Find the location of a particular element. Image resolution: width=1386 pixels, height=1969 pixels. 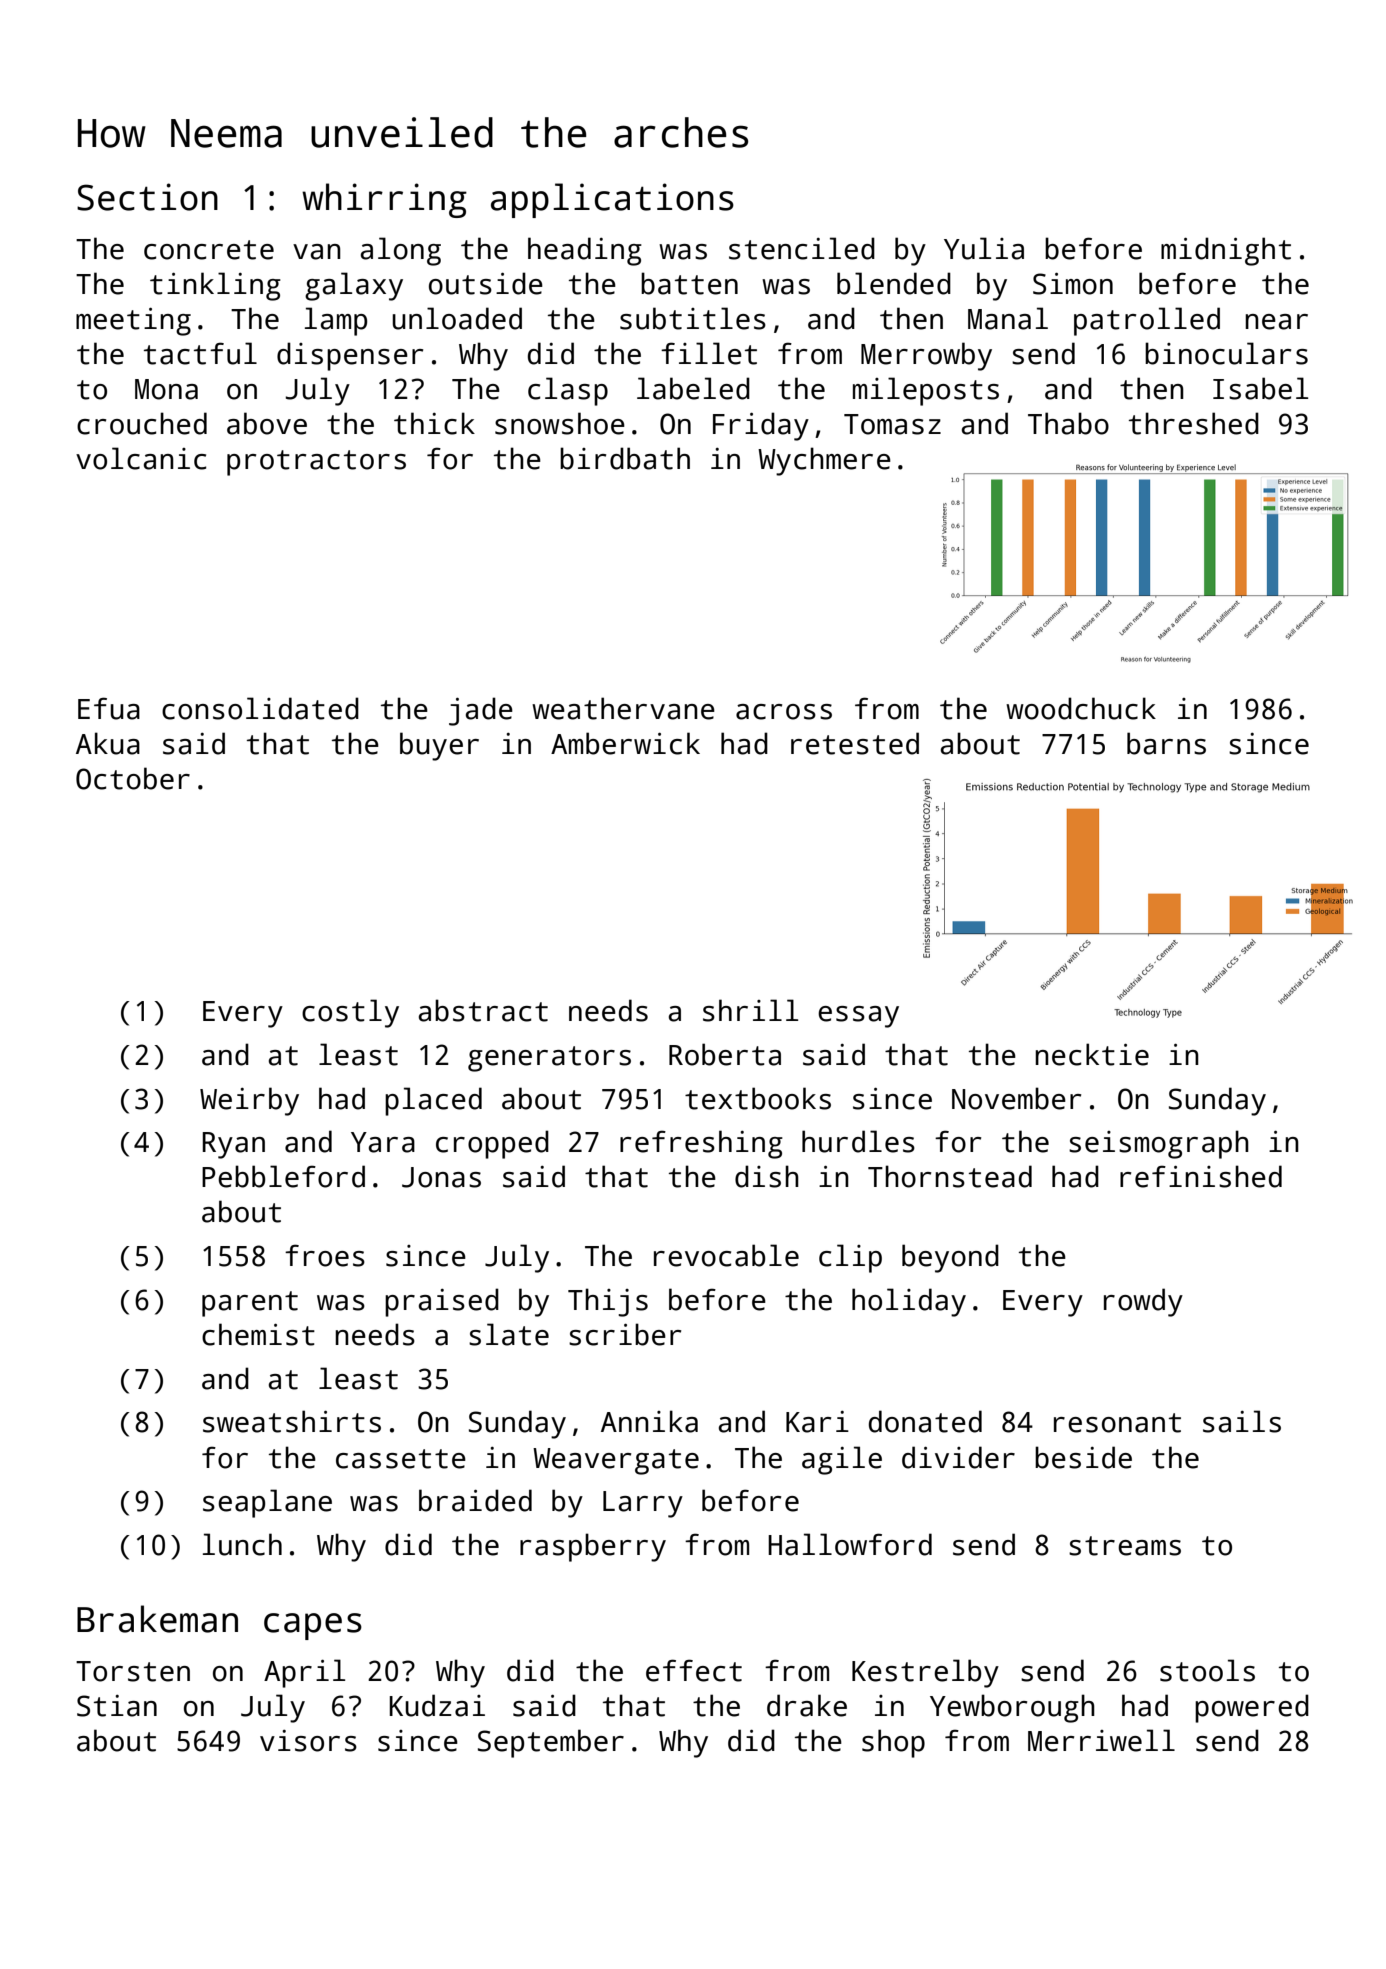

weathervane is located at coordinates (623, 708).
